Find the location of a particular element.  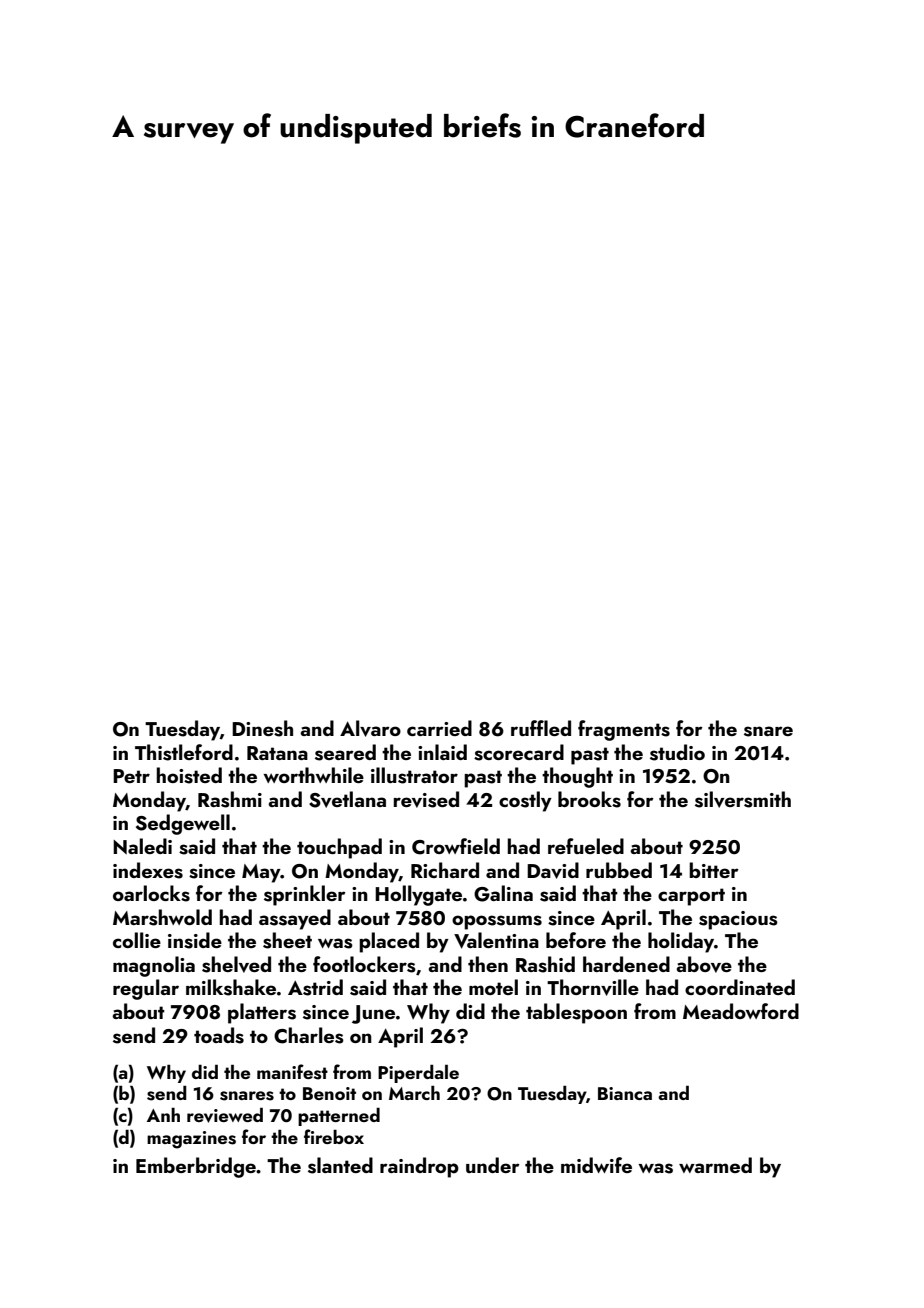

rubbed is located at coordinates (619, 870).
